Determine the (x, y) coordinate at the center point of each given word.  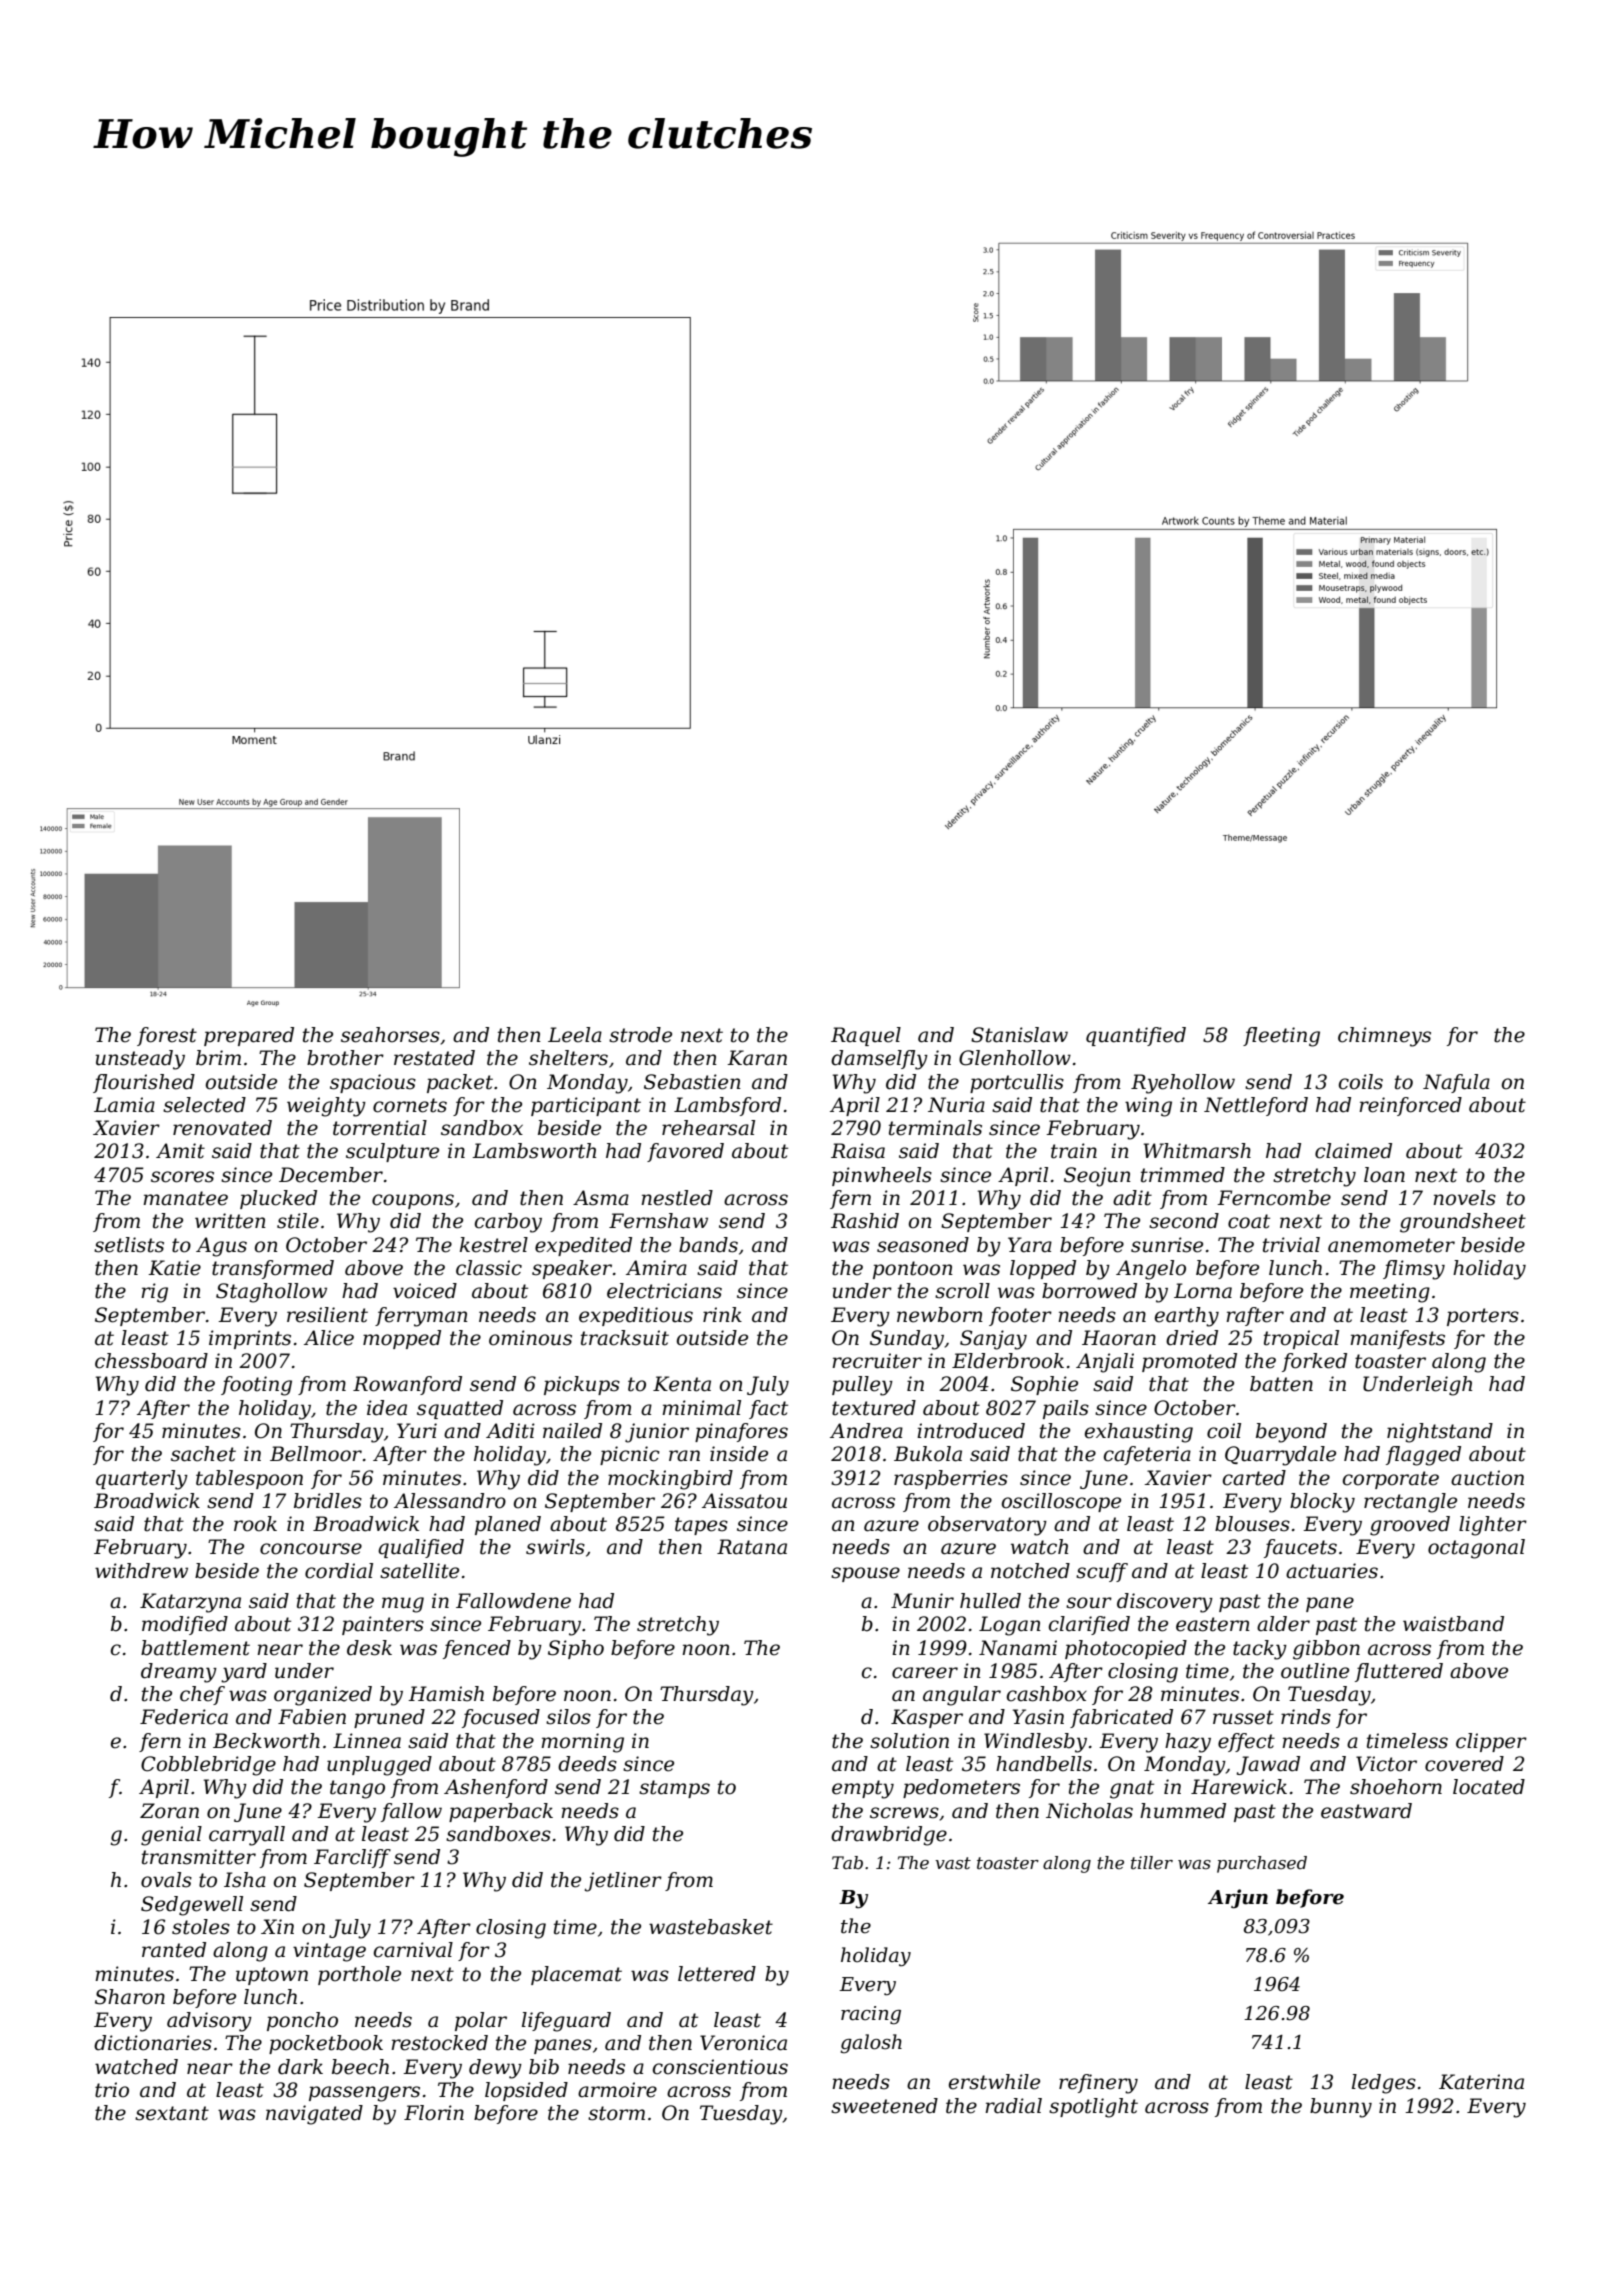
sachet (203, 1454)
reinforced (1410, 1106)
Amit (180, 1151)
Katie (174, 1268)
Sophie (1044, 1385)
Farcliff (352, 1858)
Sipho (576, 1649)
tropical (1301, 1339)
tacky (1260, 1650)
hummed (1183, 1811)
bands (708, 1245)
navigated (314, 2115)
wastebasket (711, 1927)
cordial (339, 1571)
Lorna (1203, 1291)
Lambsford (727, 1106)
